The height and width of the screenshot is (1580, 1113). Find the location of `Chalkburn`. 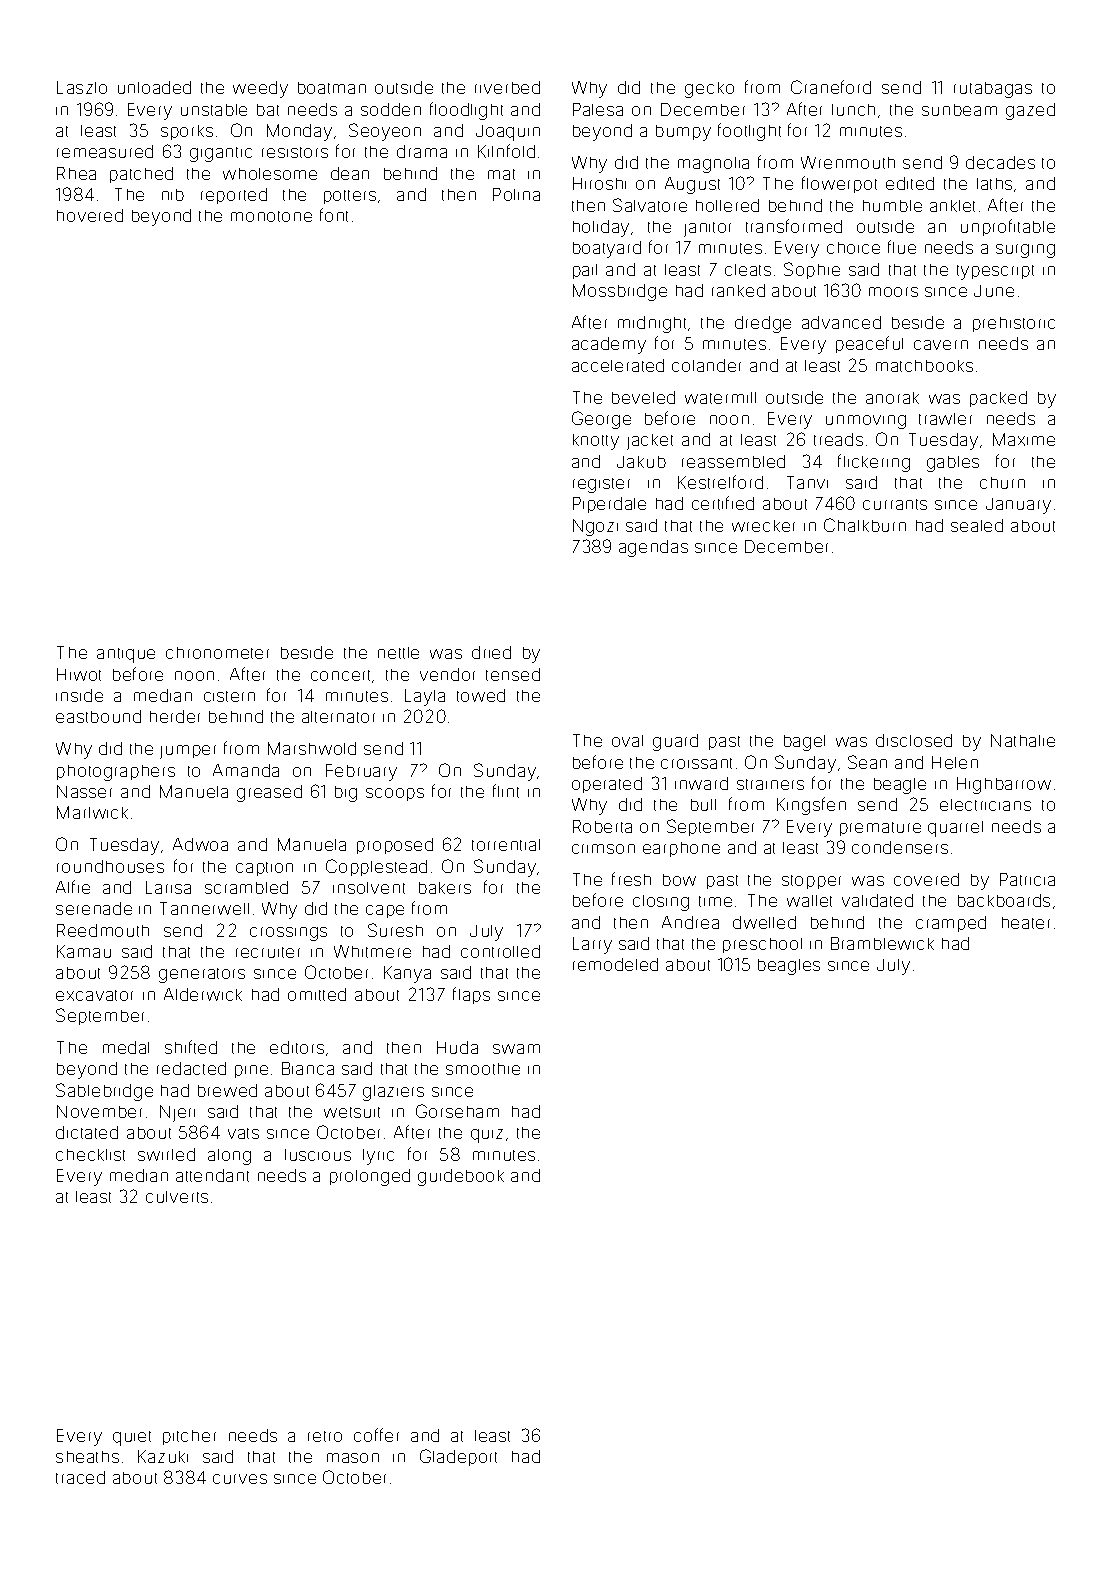

Chalkburn is located at coordinates (865, 525).
